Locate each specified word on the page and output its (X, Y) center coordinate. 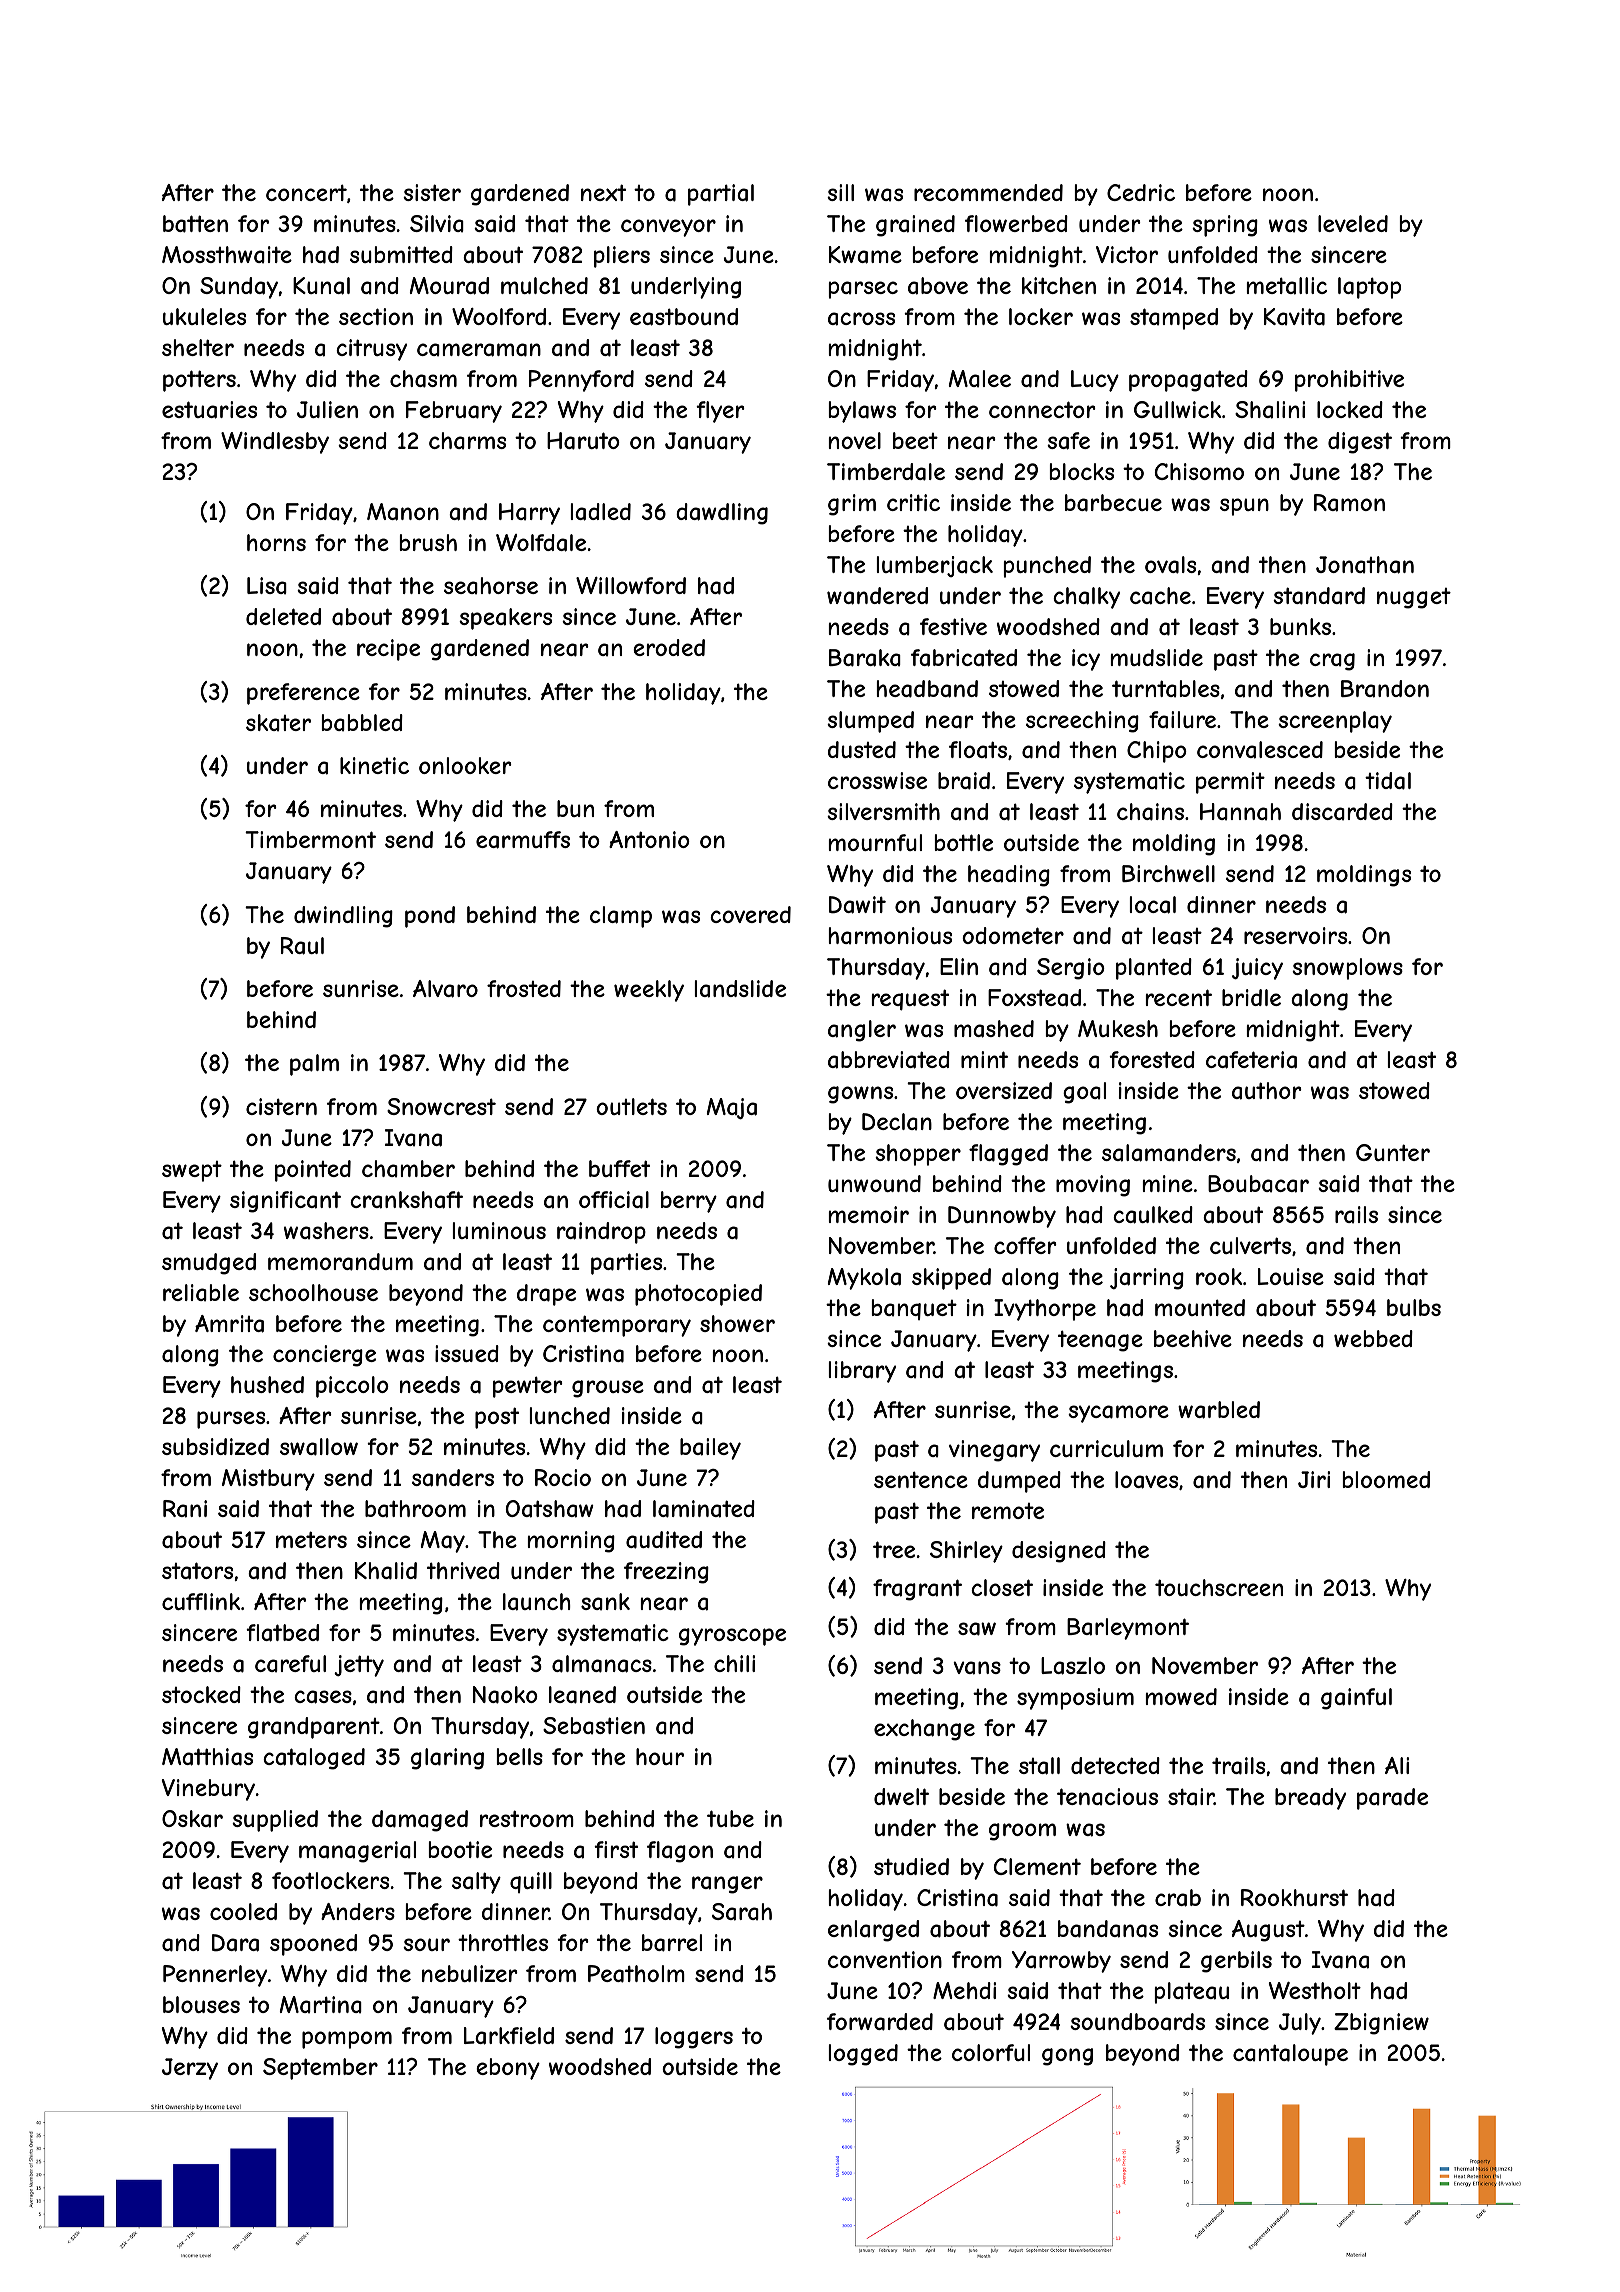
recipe (388, 650)
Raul (302, 946)
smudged (209, 1264)
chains (1150, 812)
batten (195, 224)
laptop (1369, 288)
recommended (988, 192)
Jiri (1314, 1479)
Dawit (857, 905)
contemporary (617, 1326)
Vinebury (208, 1790)
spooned (313, 1945)
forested (1152, 1059)
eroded (669, 647)
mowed (1181, 1696)
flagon (680, 1852)
